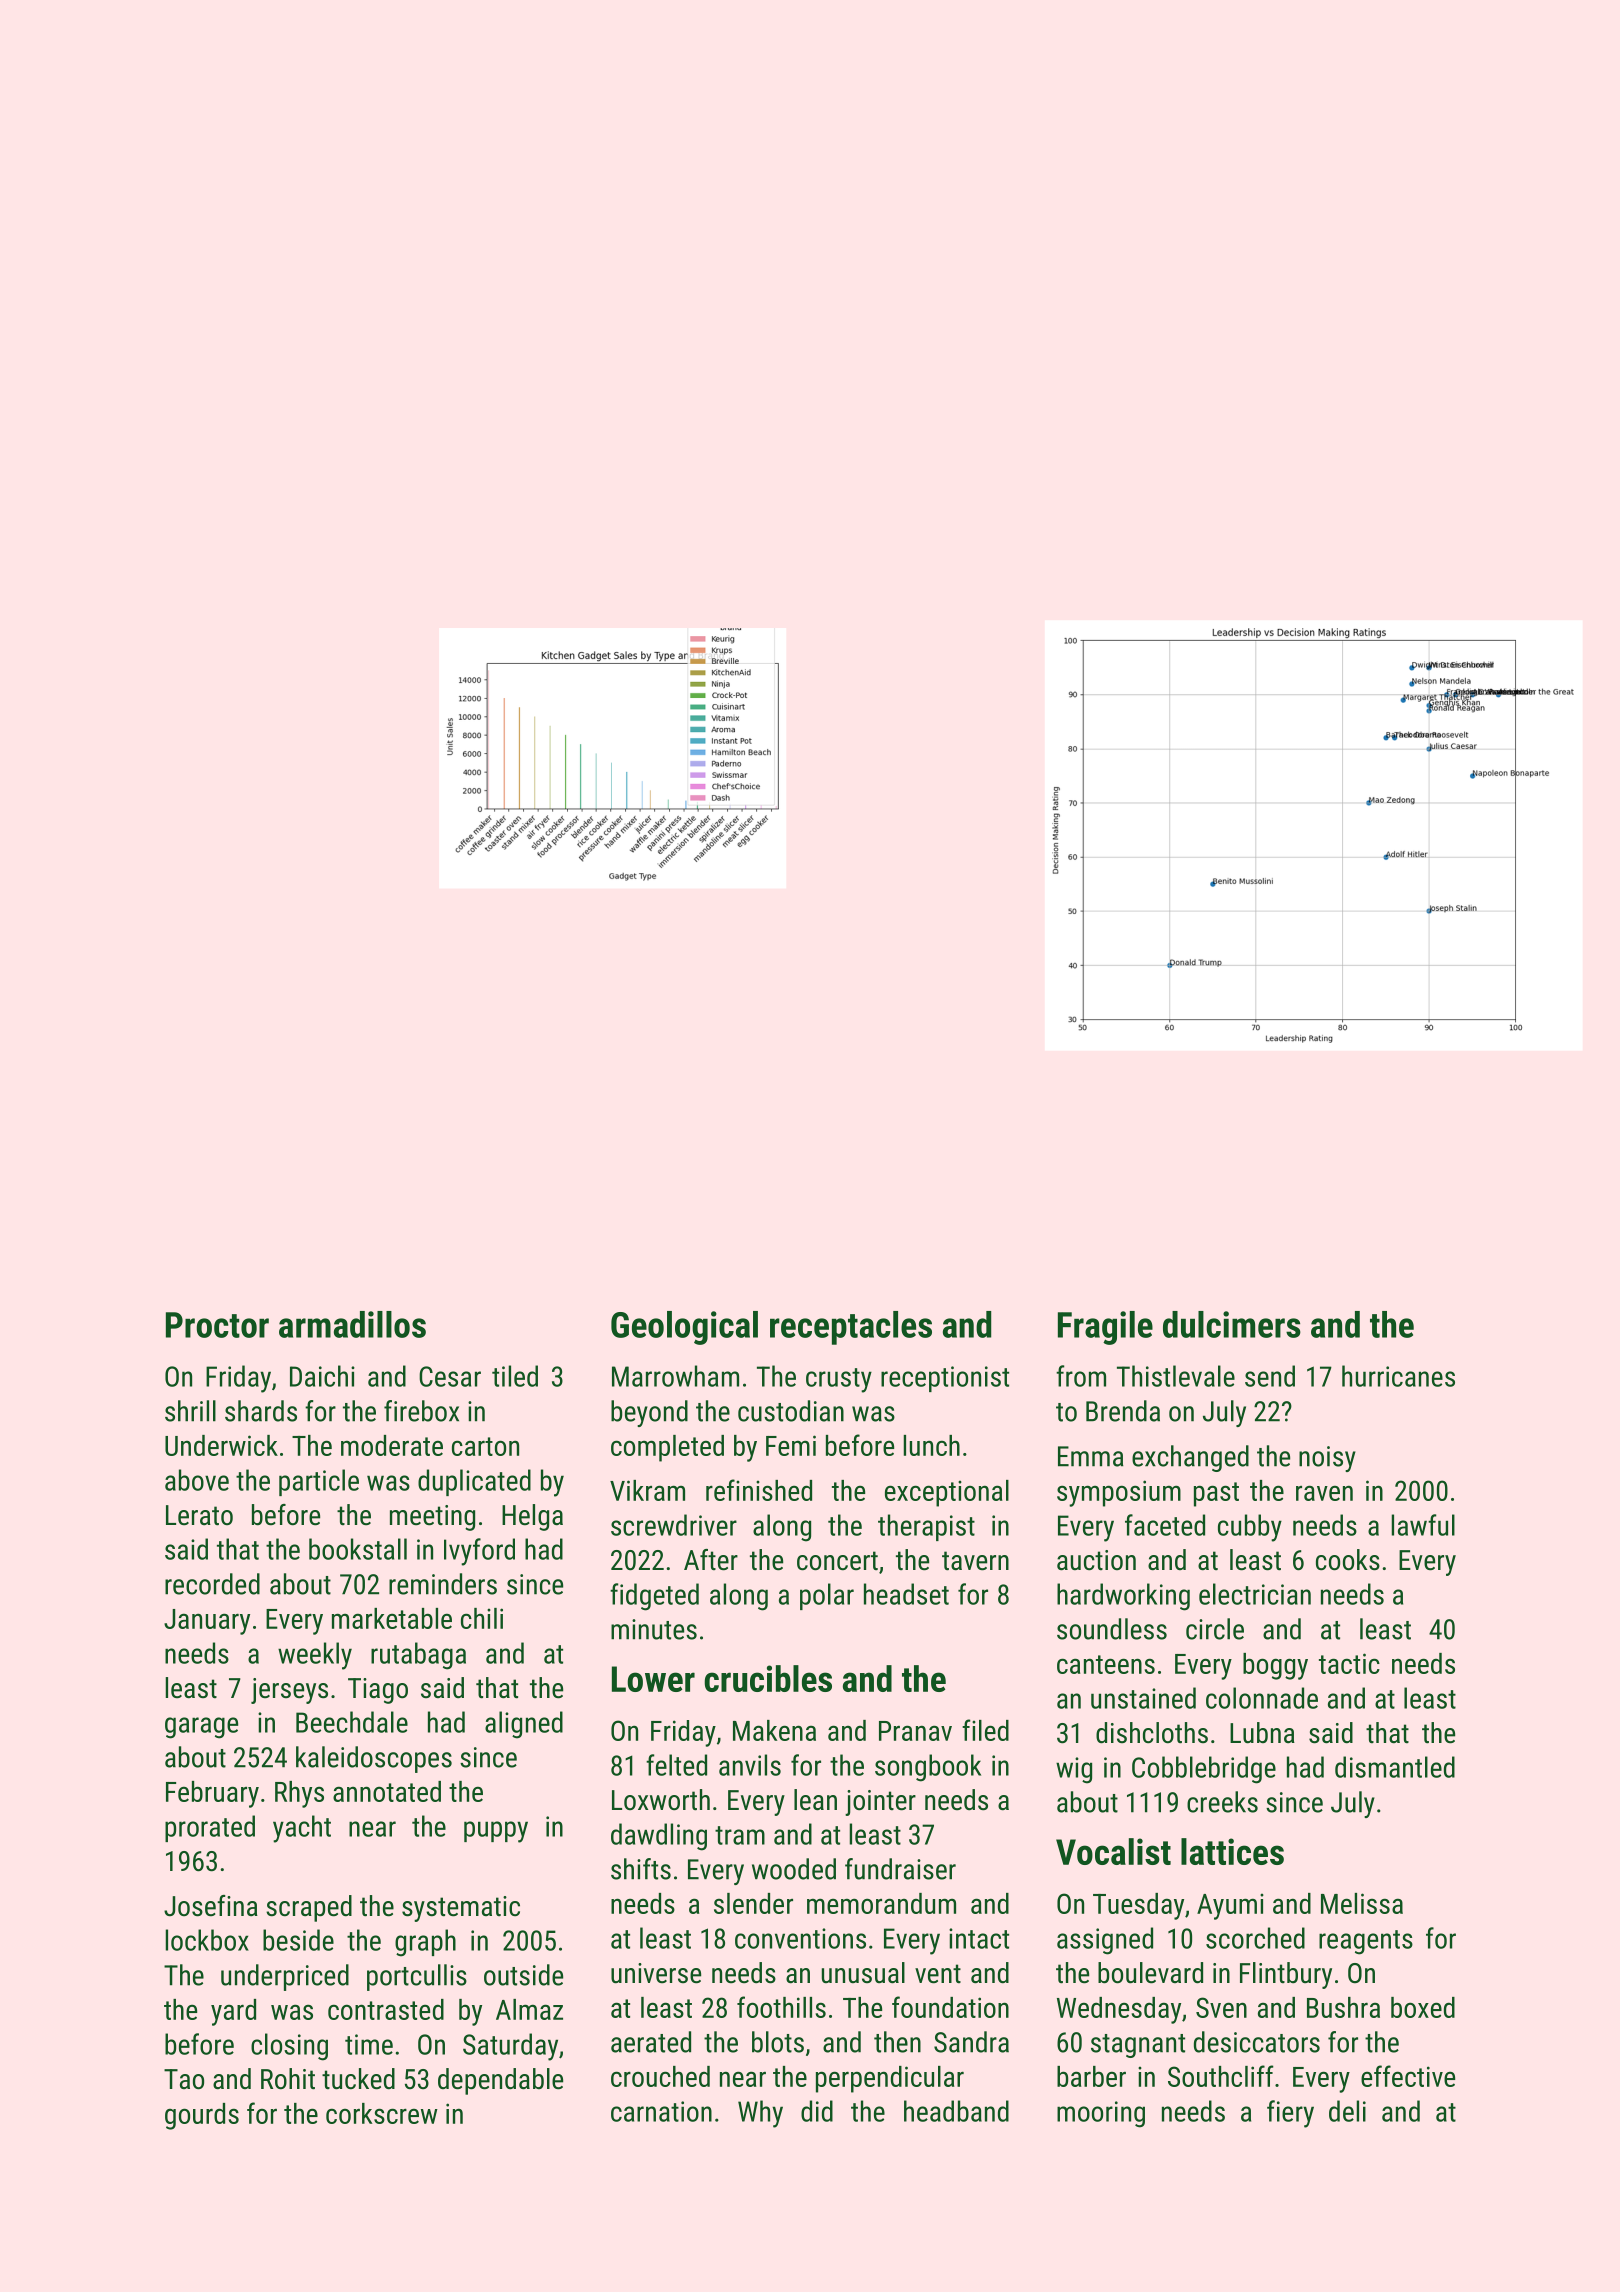  Describe the element at coordinates (881, 1903) in the screenshot. I see `memorandum` at that location.
